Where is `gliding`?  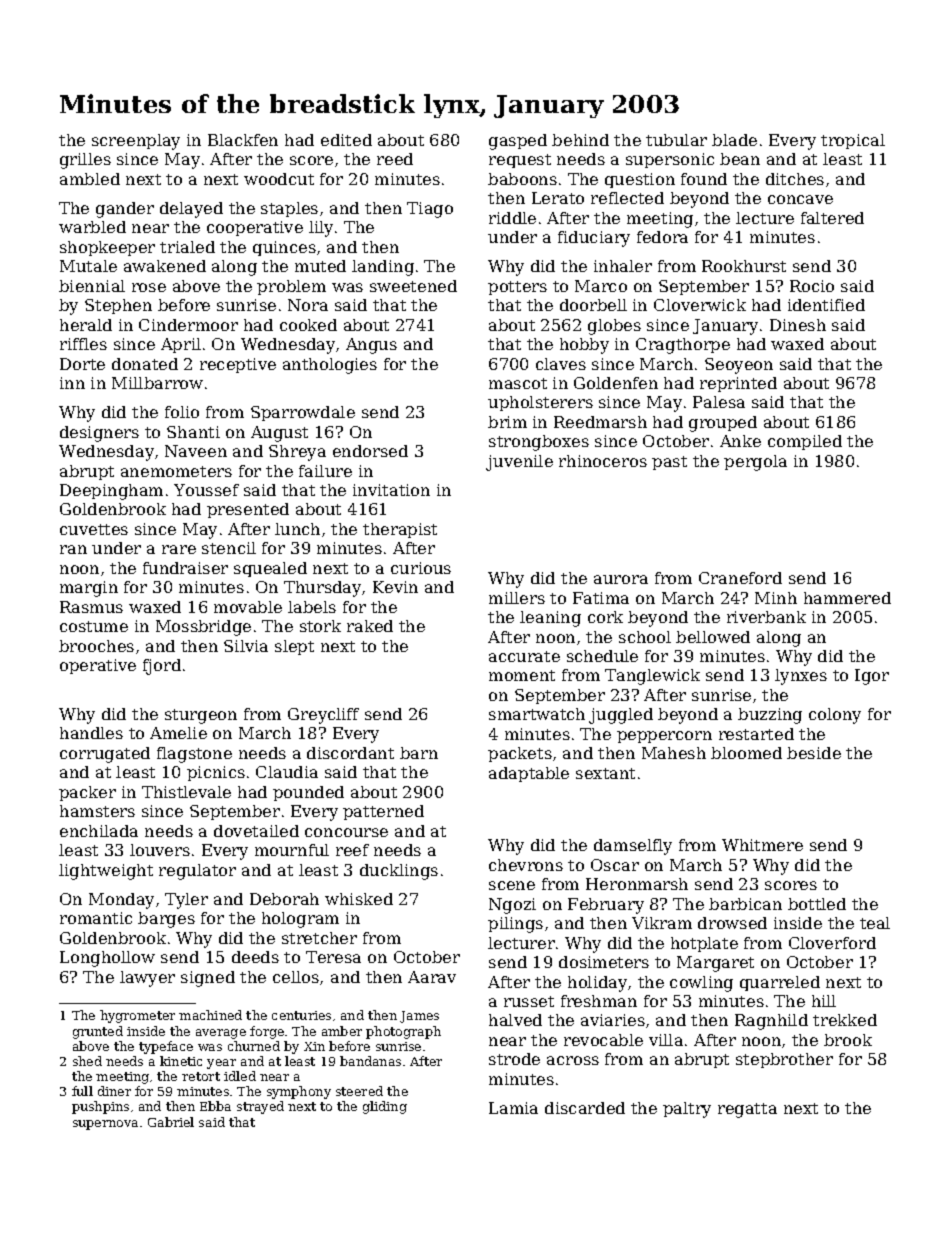
gliding is located at coordinates (385, 1107).
